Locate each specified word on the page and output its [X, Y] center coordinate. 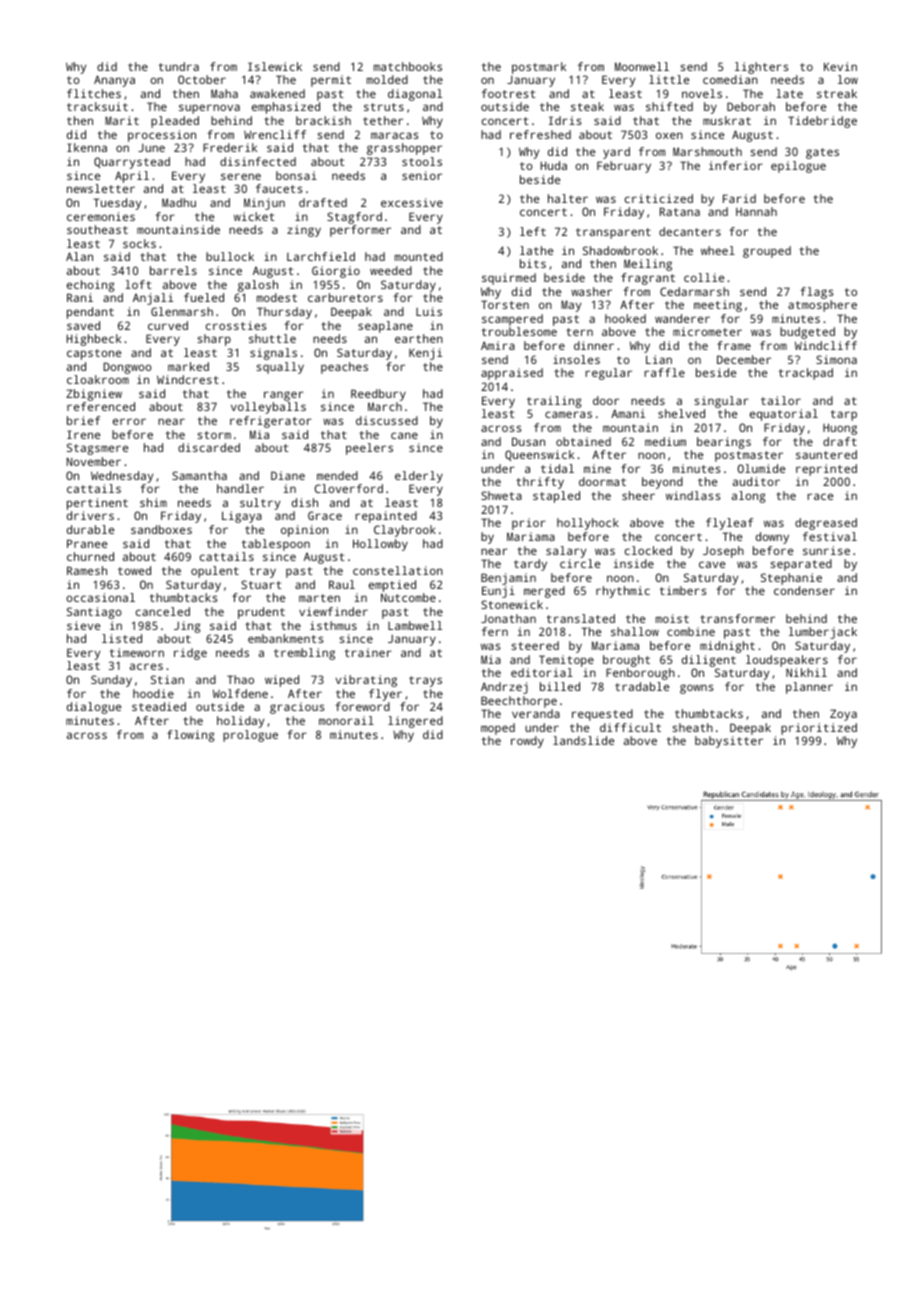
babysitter [729, 742]
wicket [254, 216]
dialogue [94, 708]
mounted [419, 256]
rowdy [527, 742]
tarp [844, 415]
